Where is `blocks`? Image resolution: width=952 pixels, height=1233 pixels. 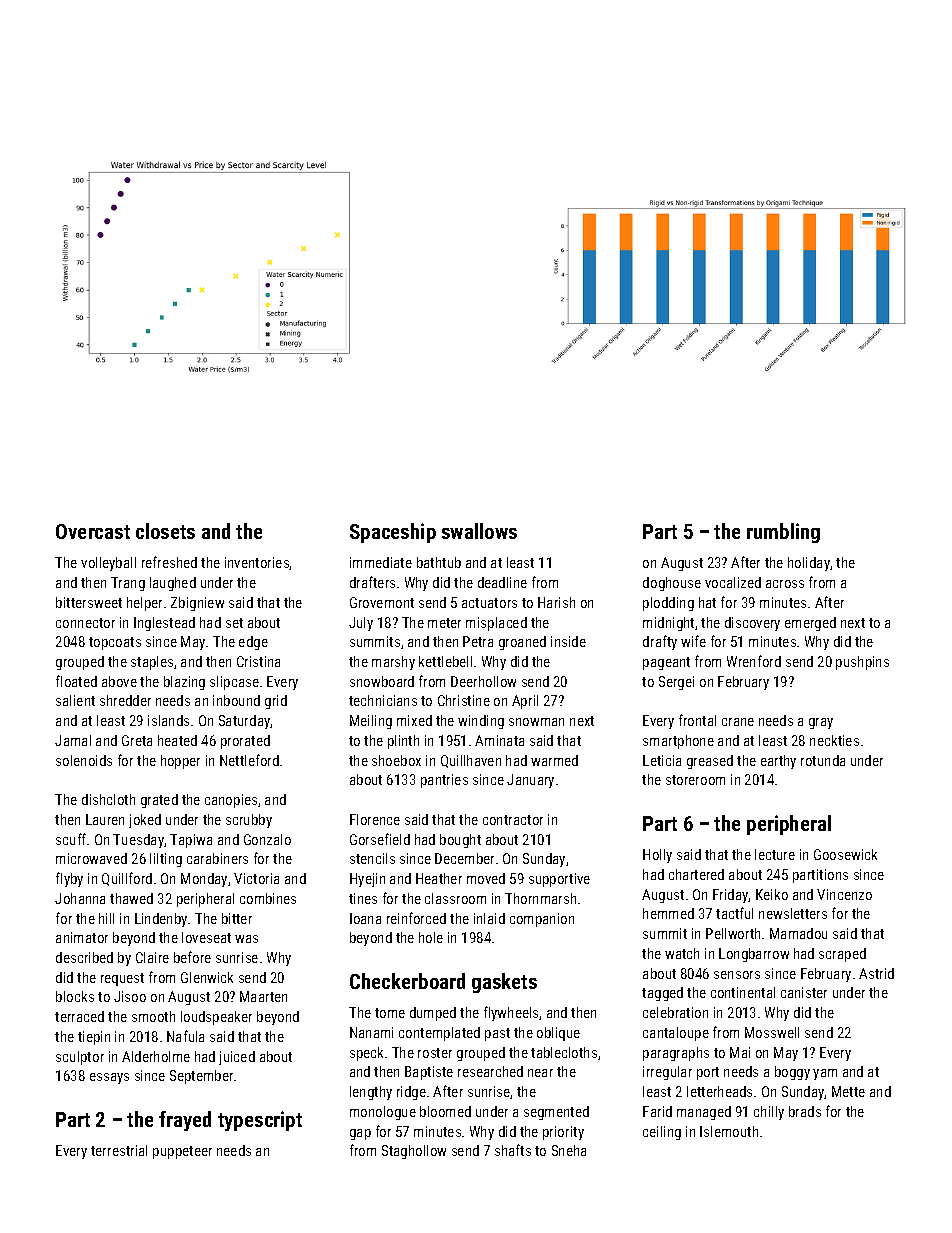 blocks is located at coordinates (75, 996).
